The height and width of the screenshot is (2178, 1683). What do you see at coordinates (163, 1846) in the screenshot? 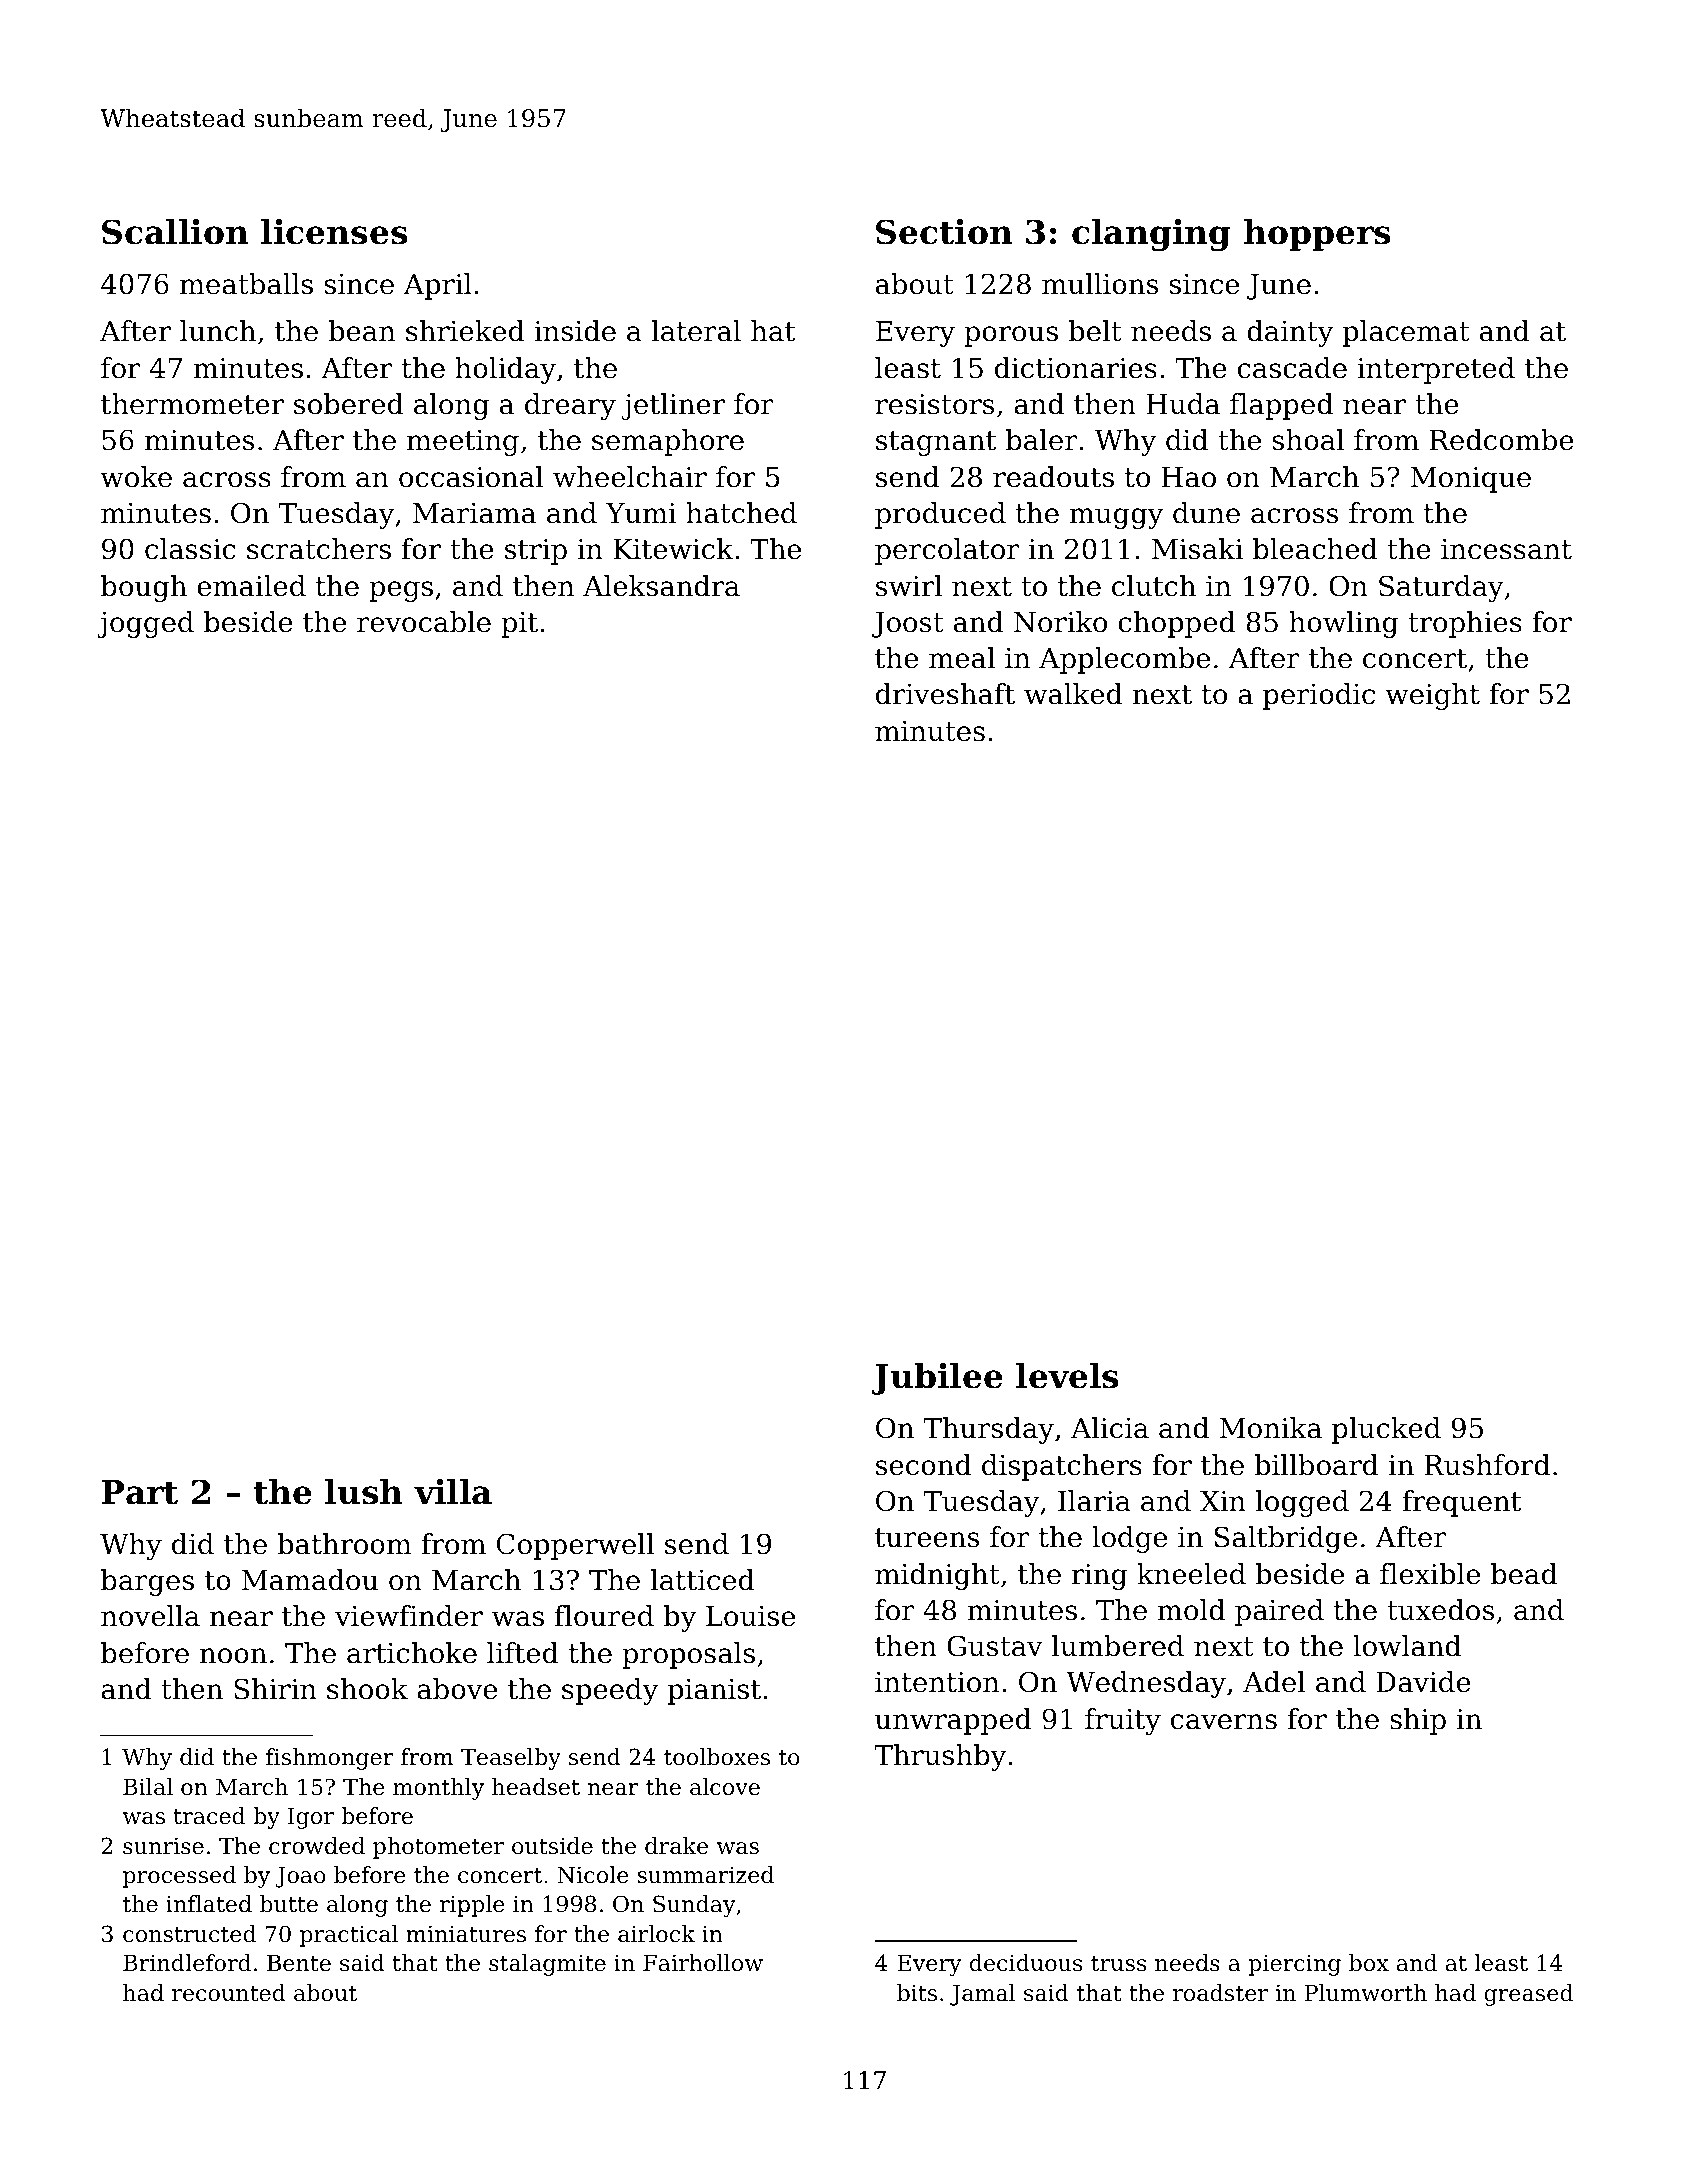
I see `sunrise` at bounding box center [163, 1846].
